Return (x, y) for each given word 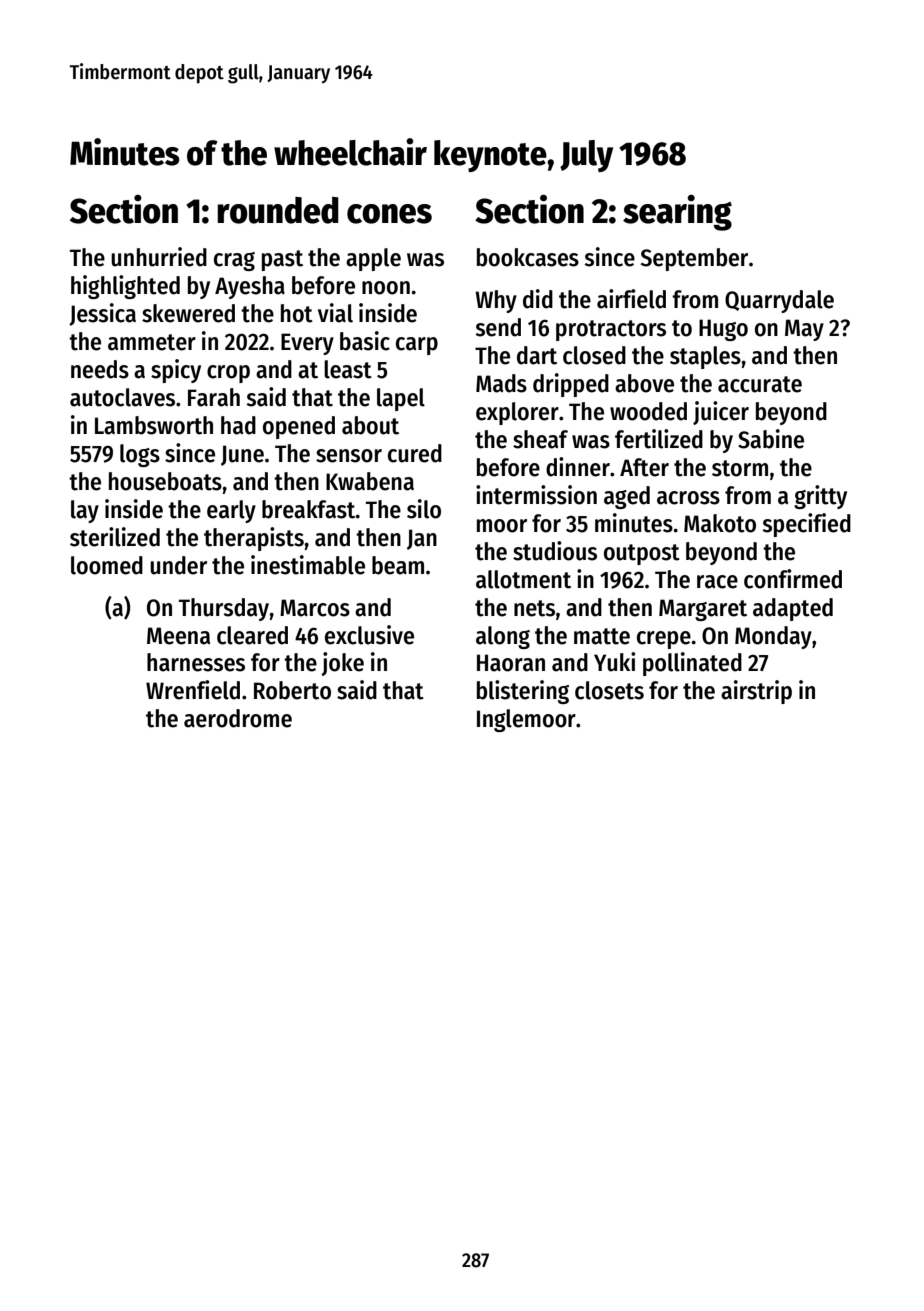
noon (386, 288)
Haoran (511, 663)
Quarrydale (779, 301)
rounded (278, 210)
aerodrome (238, 718)
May (804, 330)
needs (100, 369)
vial (335, 313)
